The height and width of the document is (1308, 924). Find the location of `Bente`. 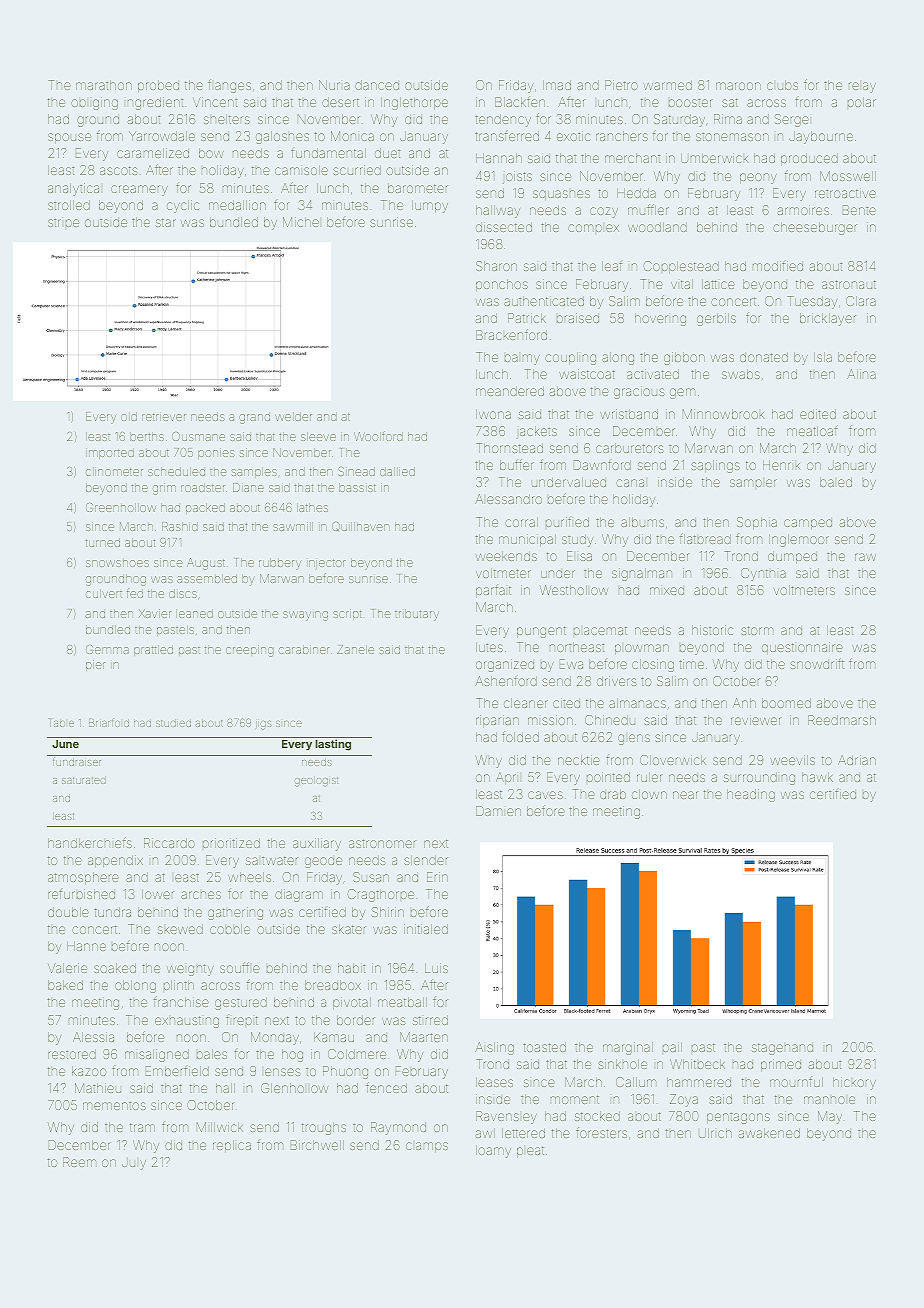

Bente is located at coordinates (859, 210).
